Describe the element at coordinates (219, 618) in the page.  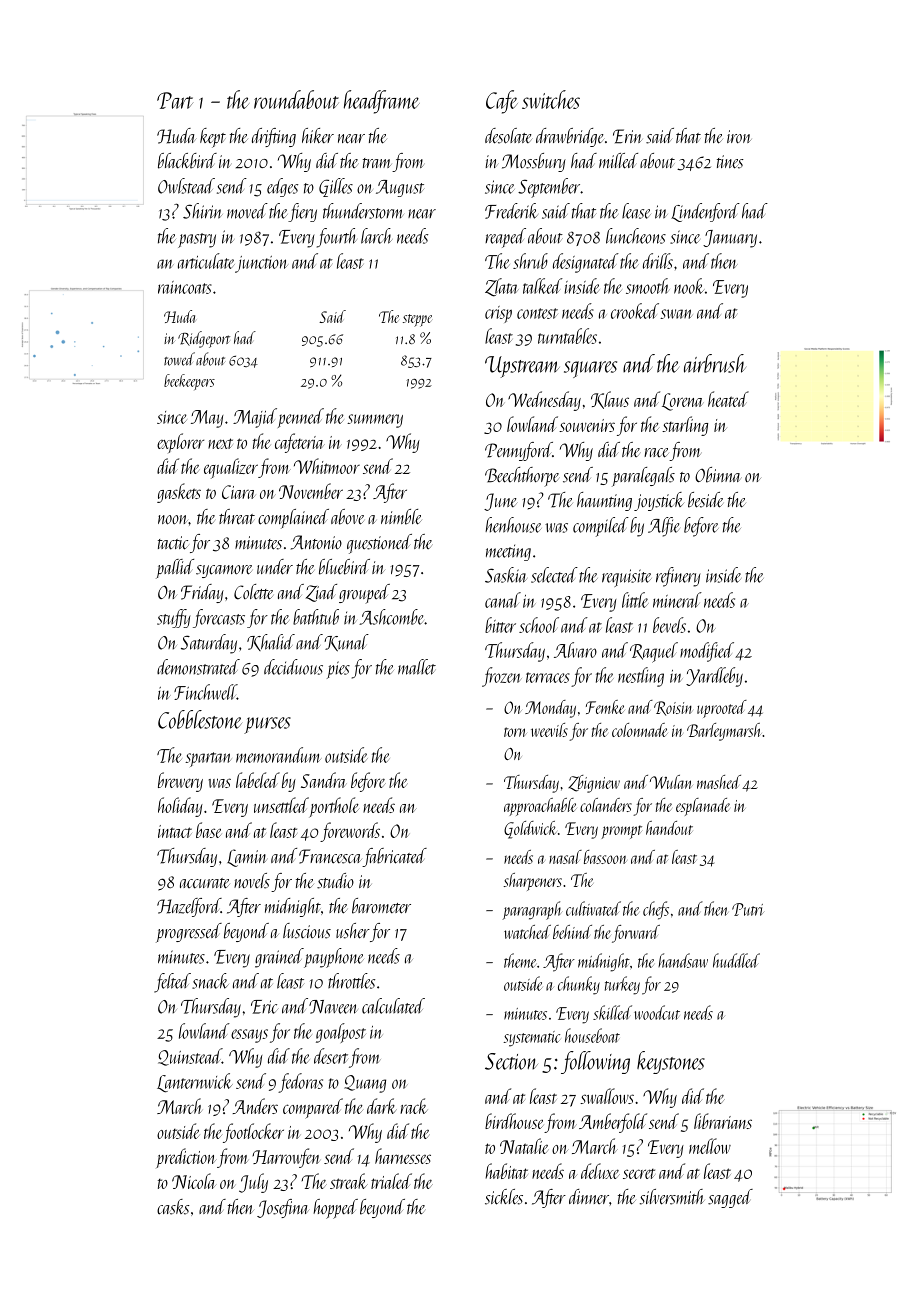
I see `forecasts` at that location.
